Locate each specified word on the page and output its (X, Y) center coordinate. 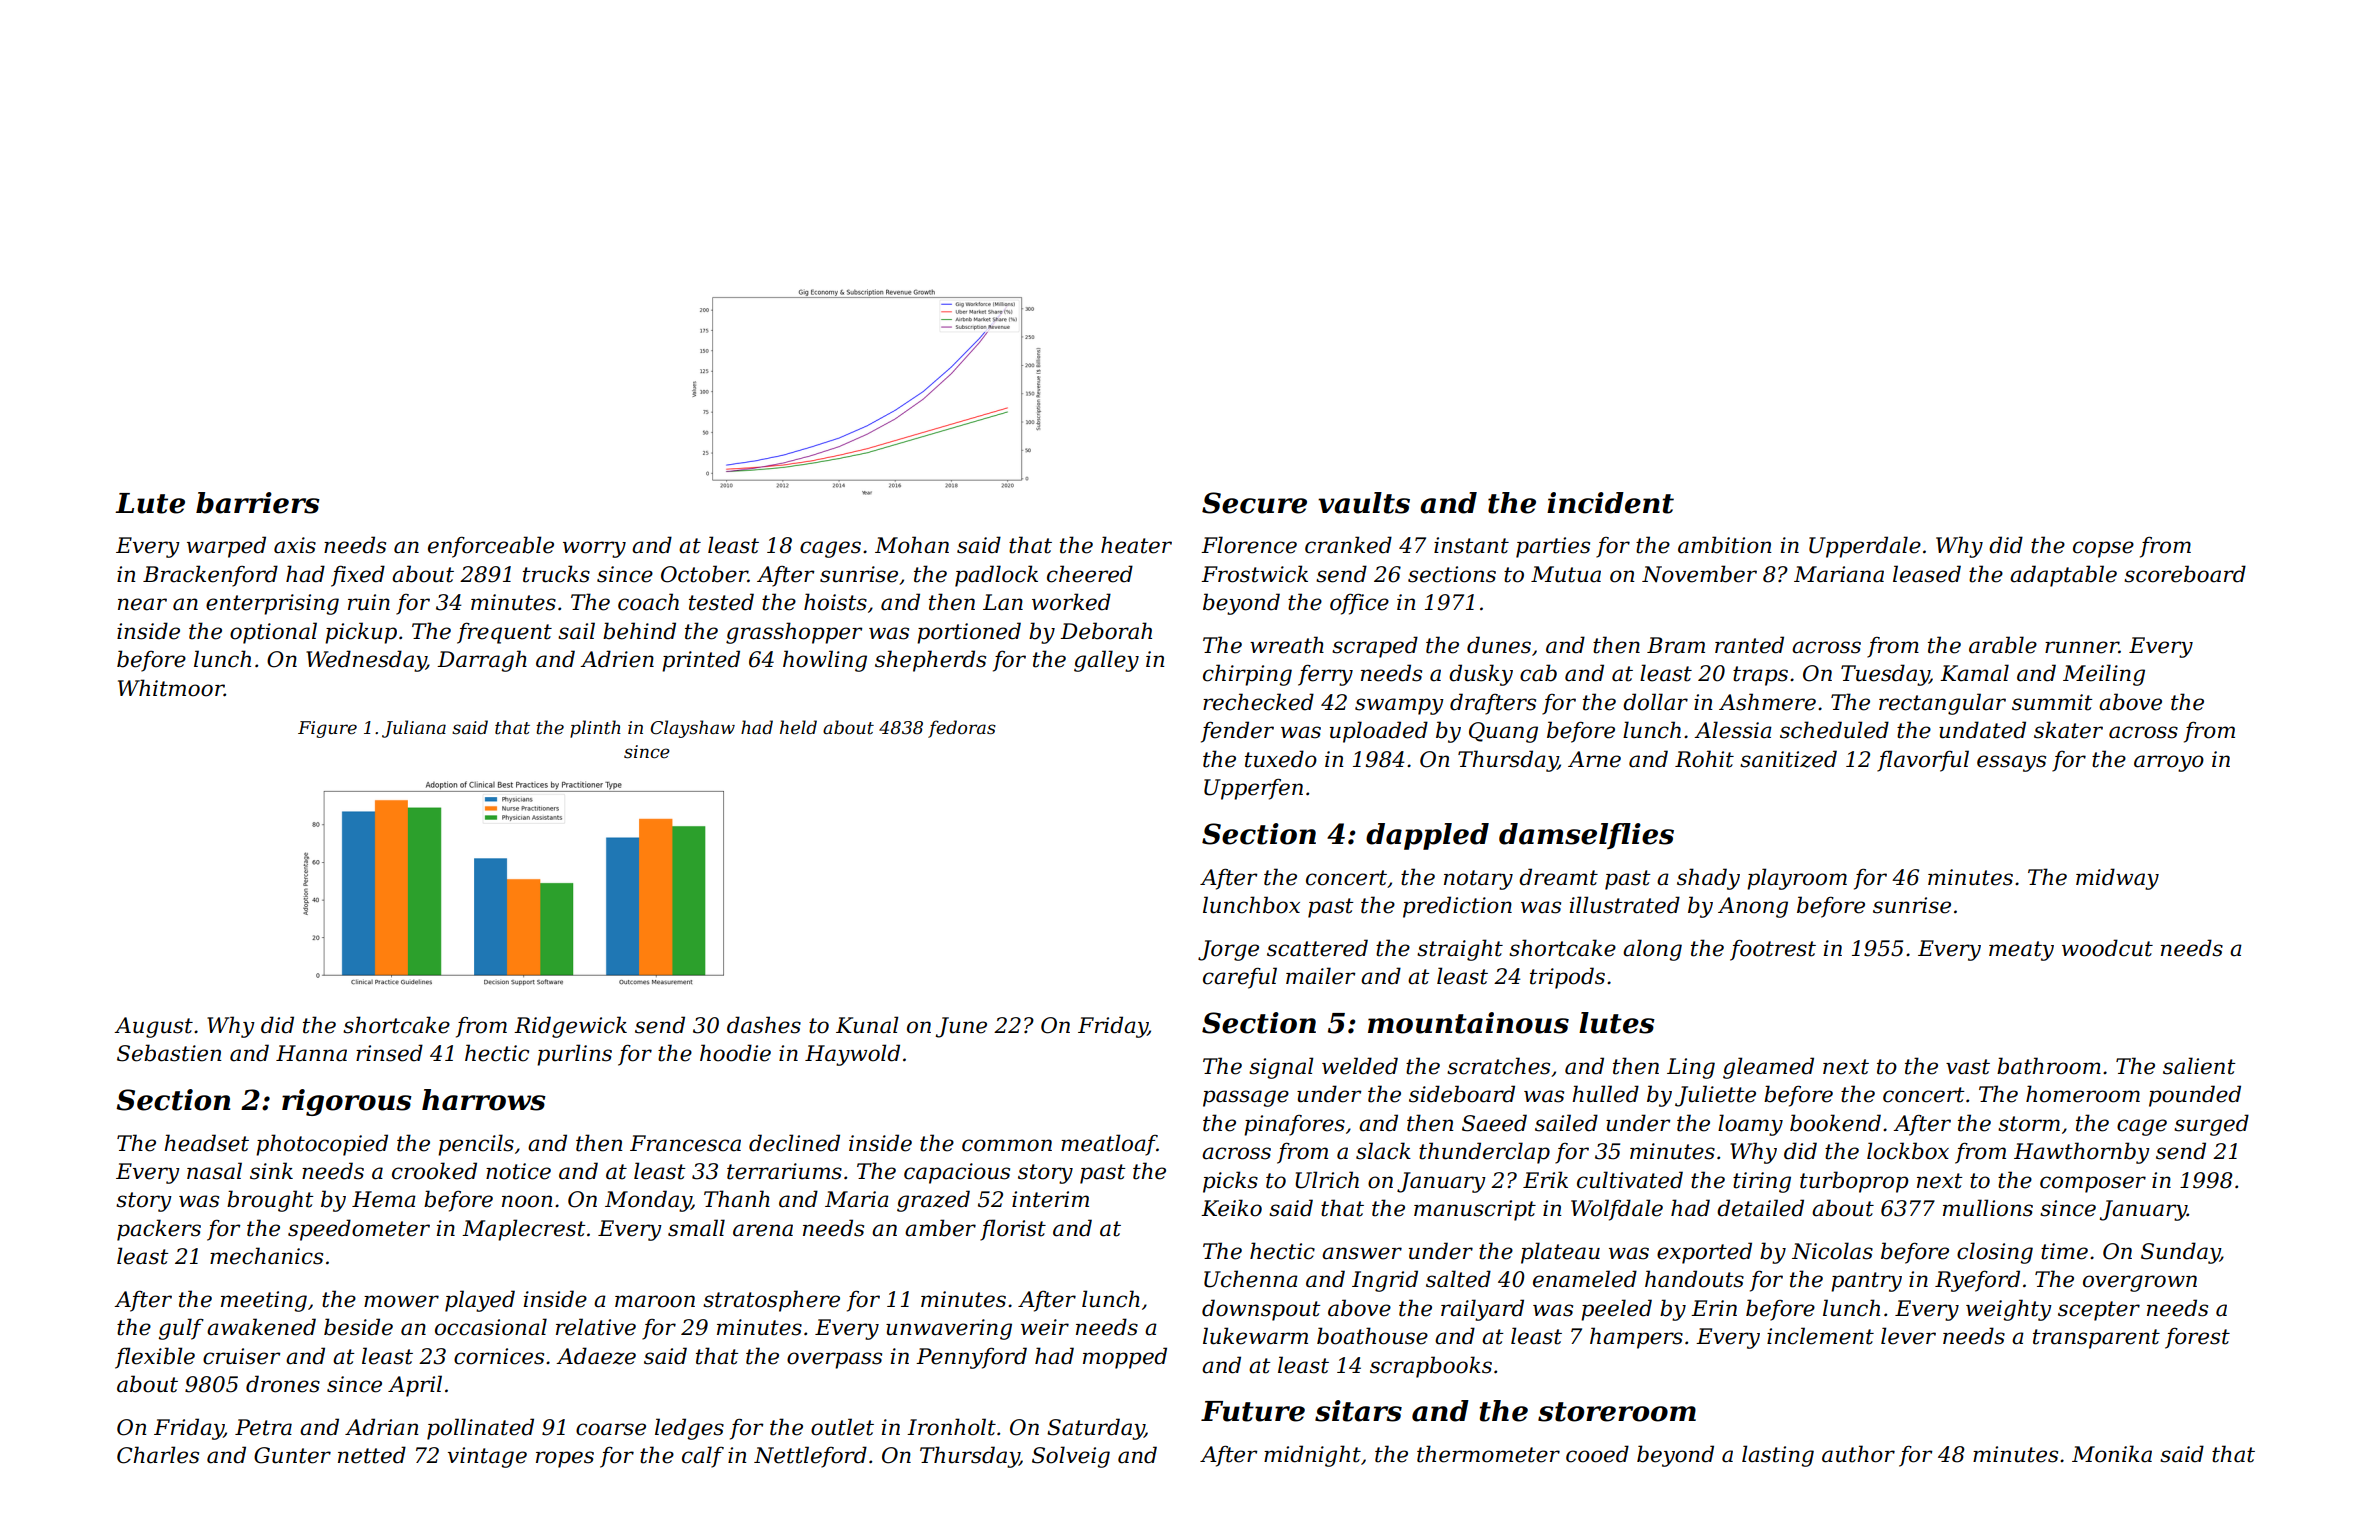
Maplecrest (524, 1230)
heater (1136, 545)
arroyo (2169, 763)
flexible (155, 1358)
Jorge (1228, 950)
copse (2103, 549)
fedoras (962, 729)
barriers (258, 503)
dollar (1655, 702)
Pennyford (971, 1358)
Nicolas (1832, 1251)
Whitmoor (171, 688)
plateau (1560, 1253)
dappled (1427, 836)
